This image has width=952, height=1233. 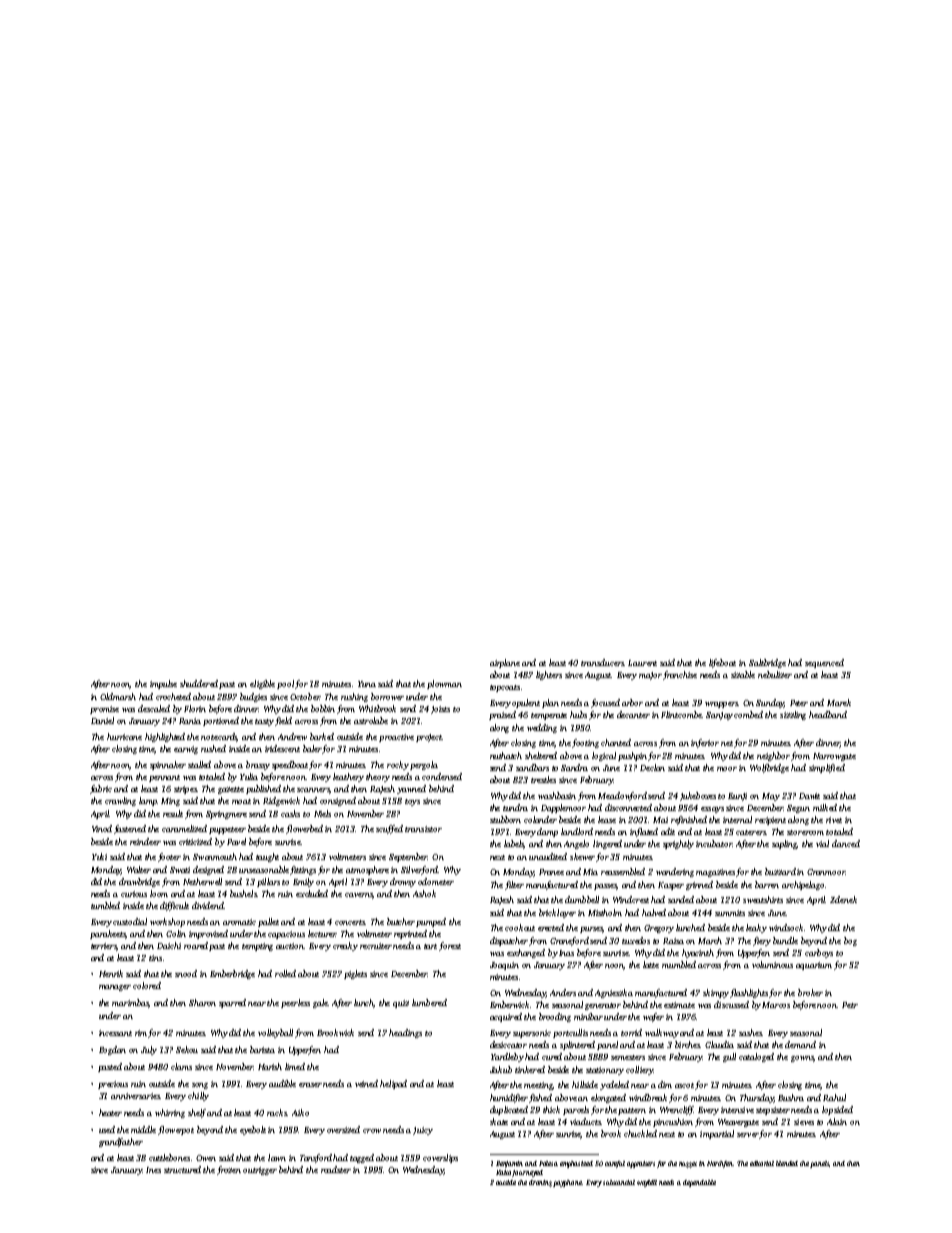 What do you see at coordinates (262, 684) in the image?
I see `eligible` at bounding box center [262, 684].
